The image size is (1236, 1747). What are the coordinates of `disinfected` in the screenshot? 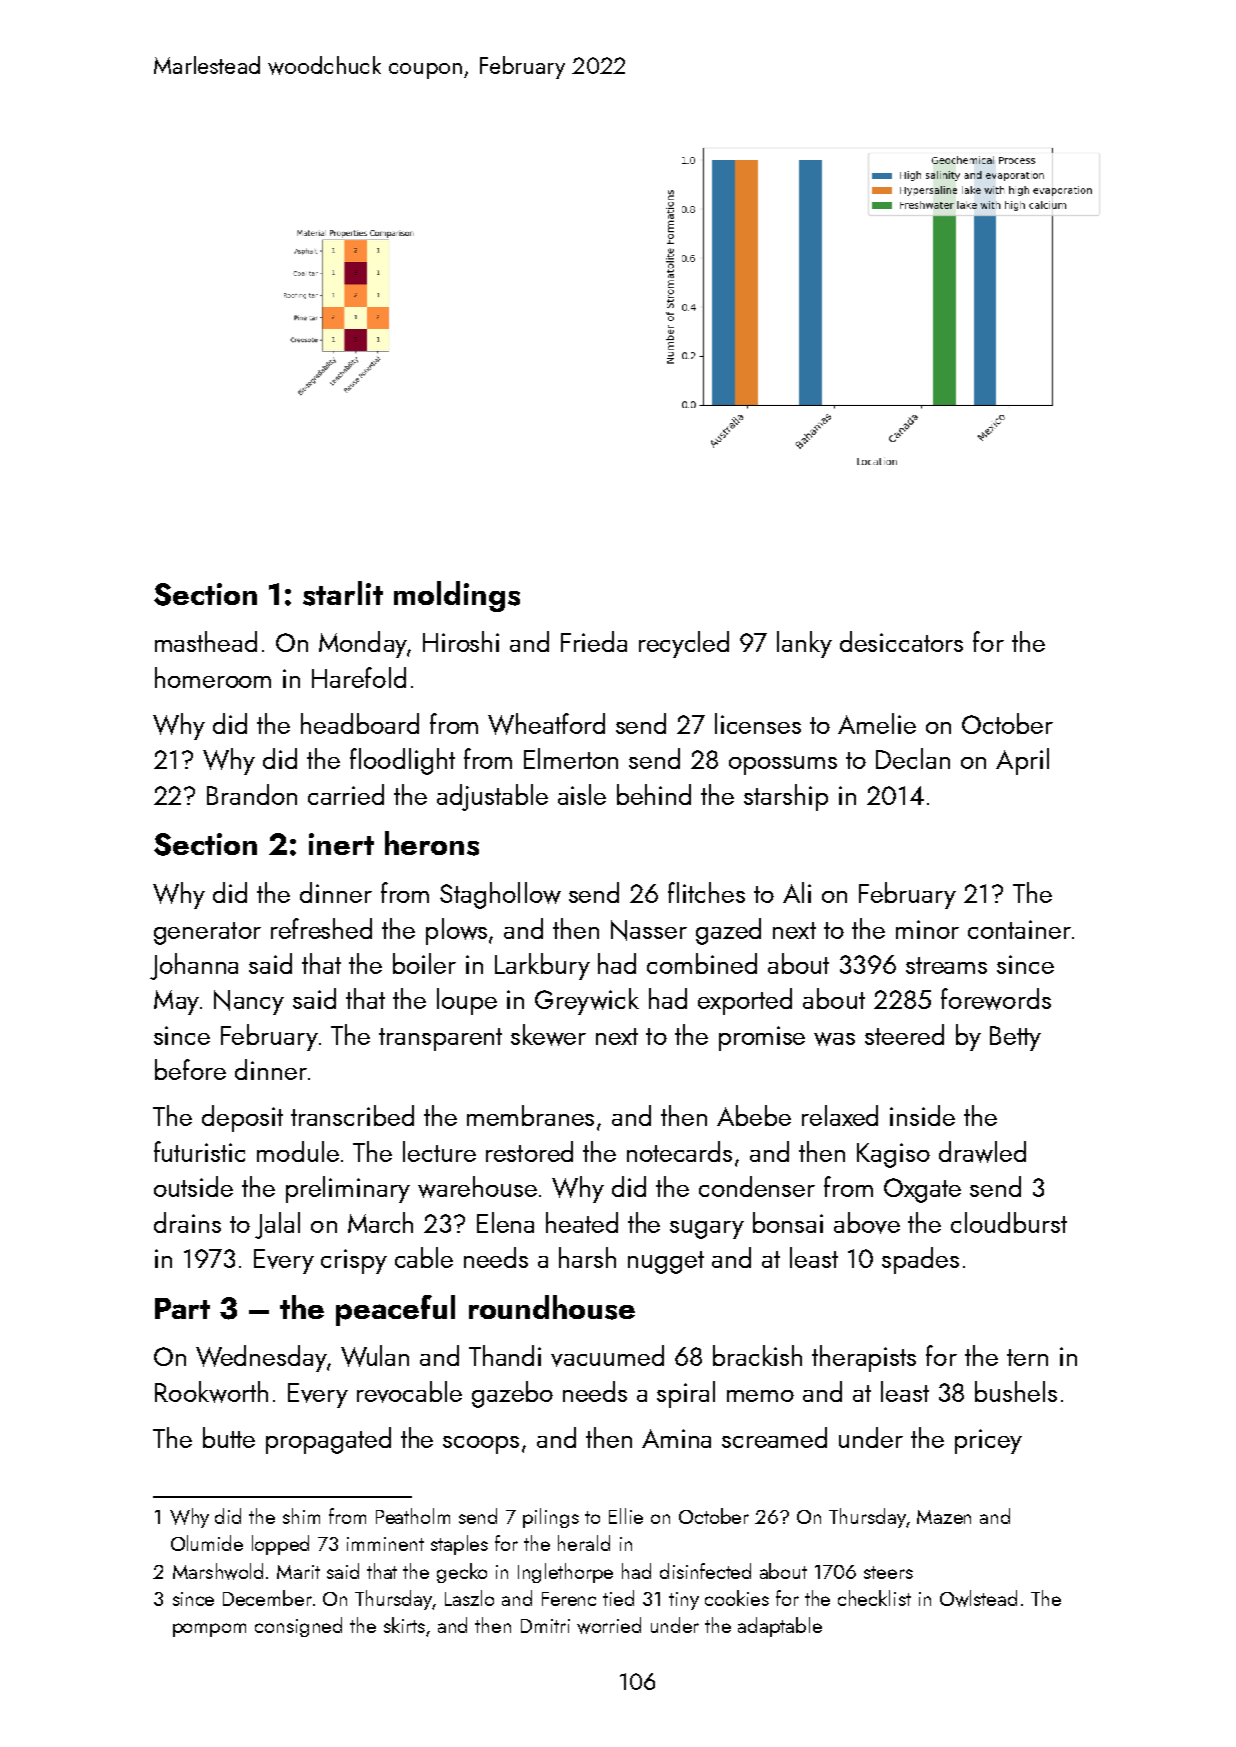 It's located at (705, 1571).
